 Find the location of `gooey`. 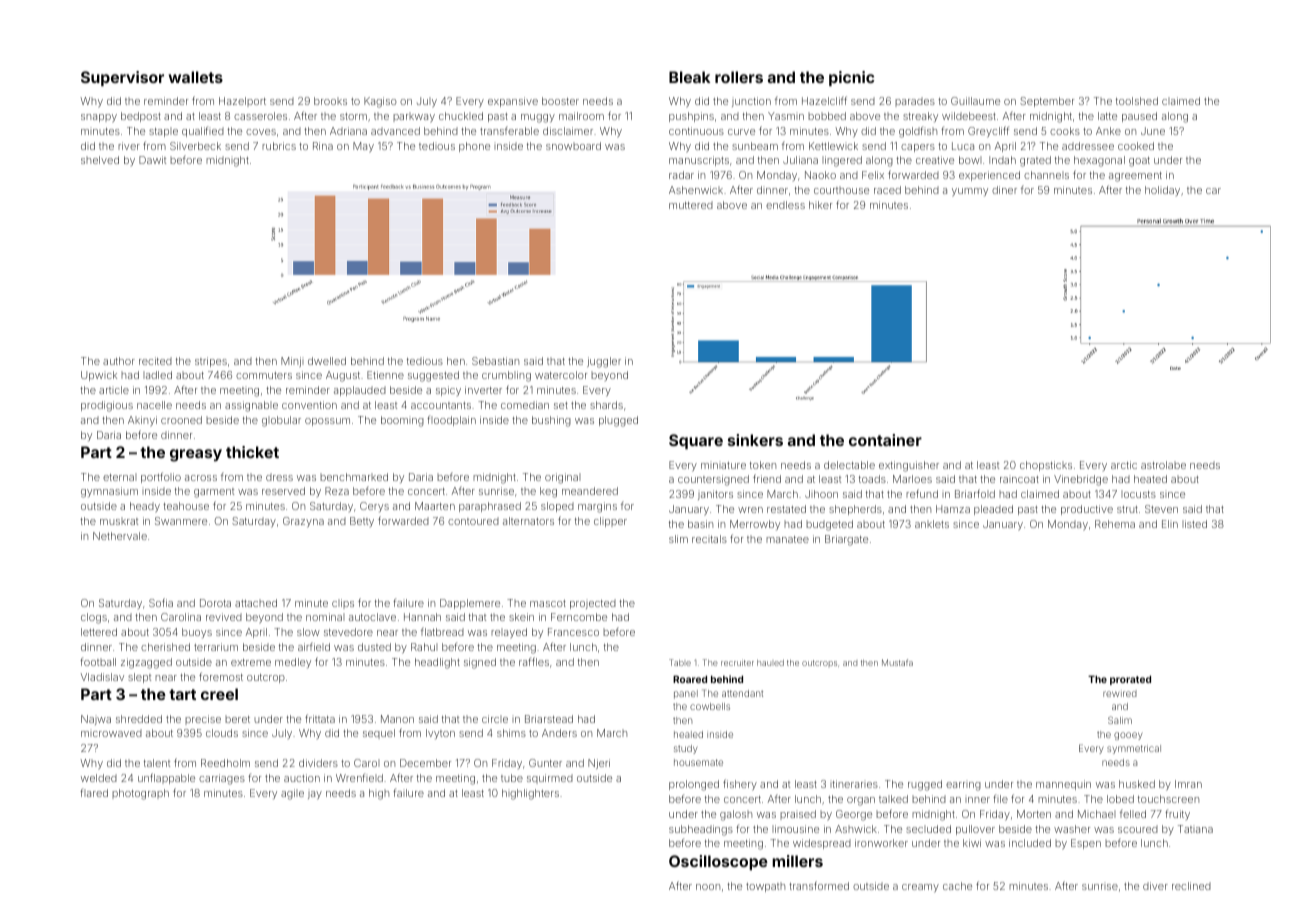

gooey is located at coordinates (1128, 736).
